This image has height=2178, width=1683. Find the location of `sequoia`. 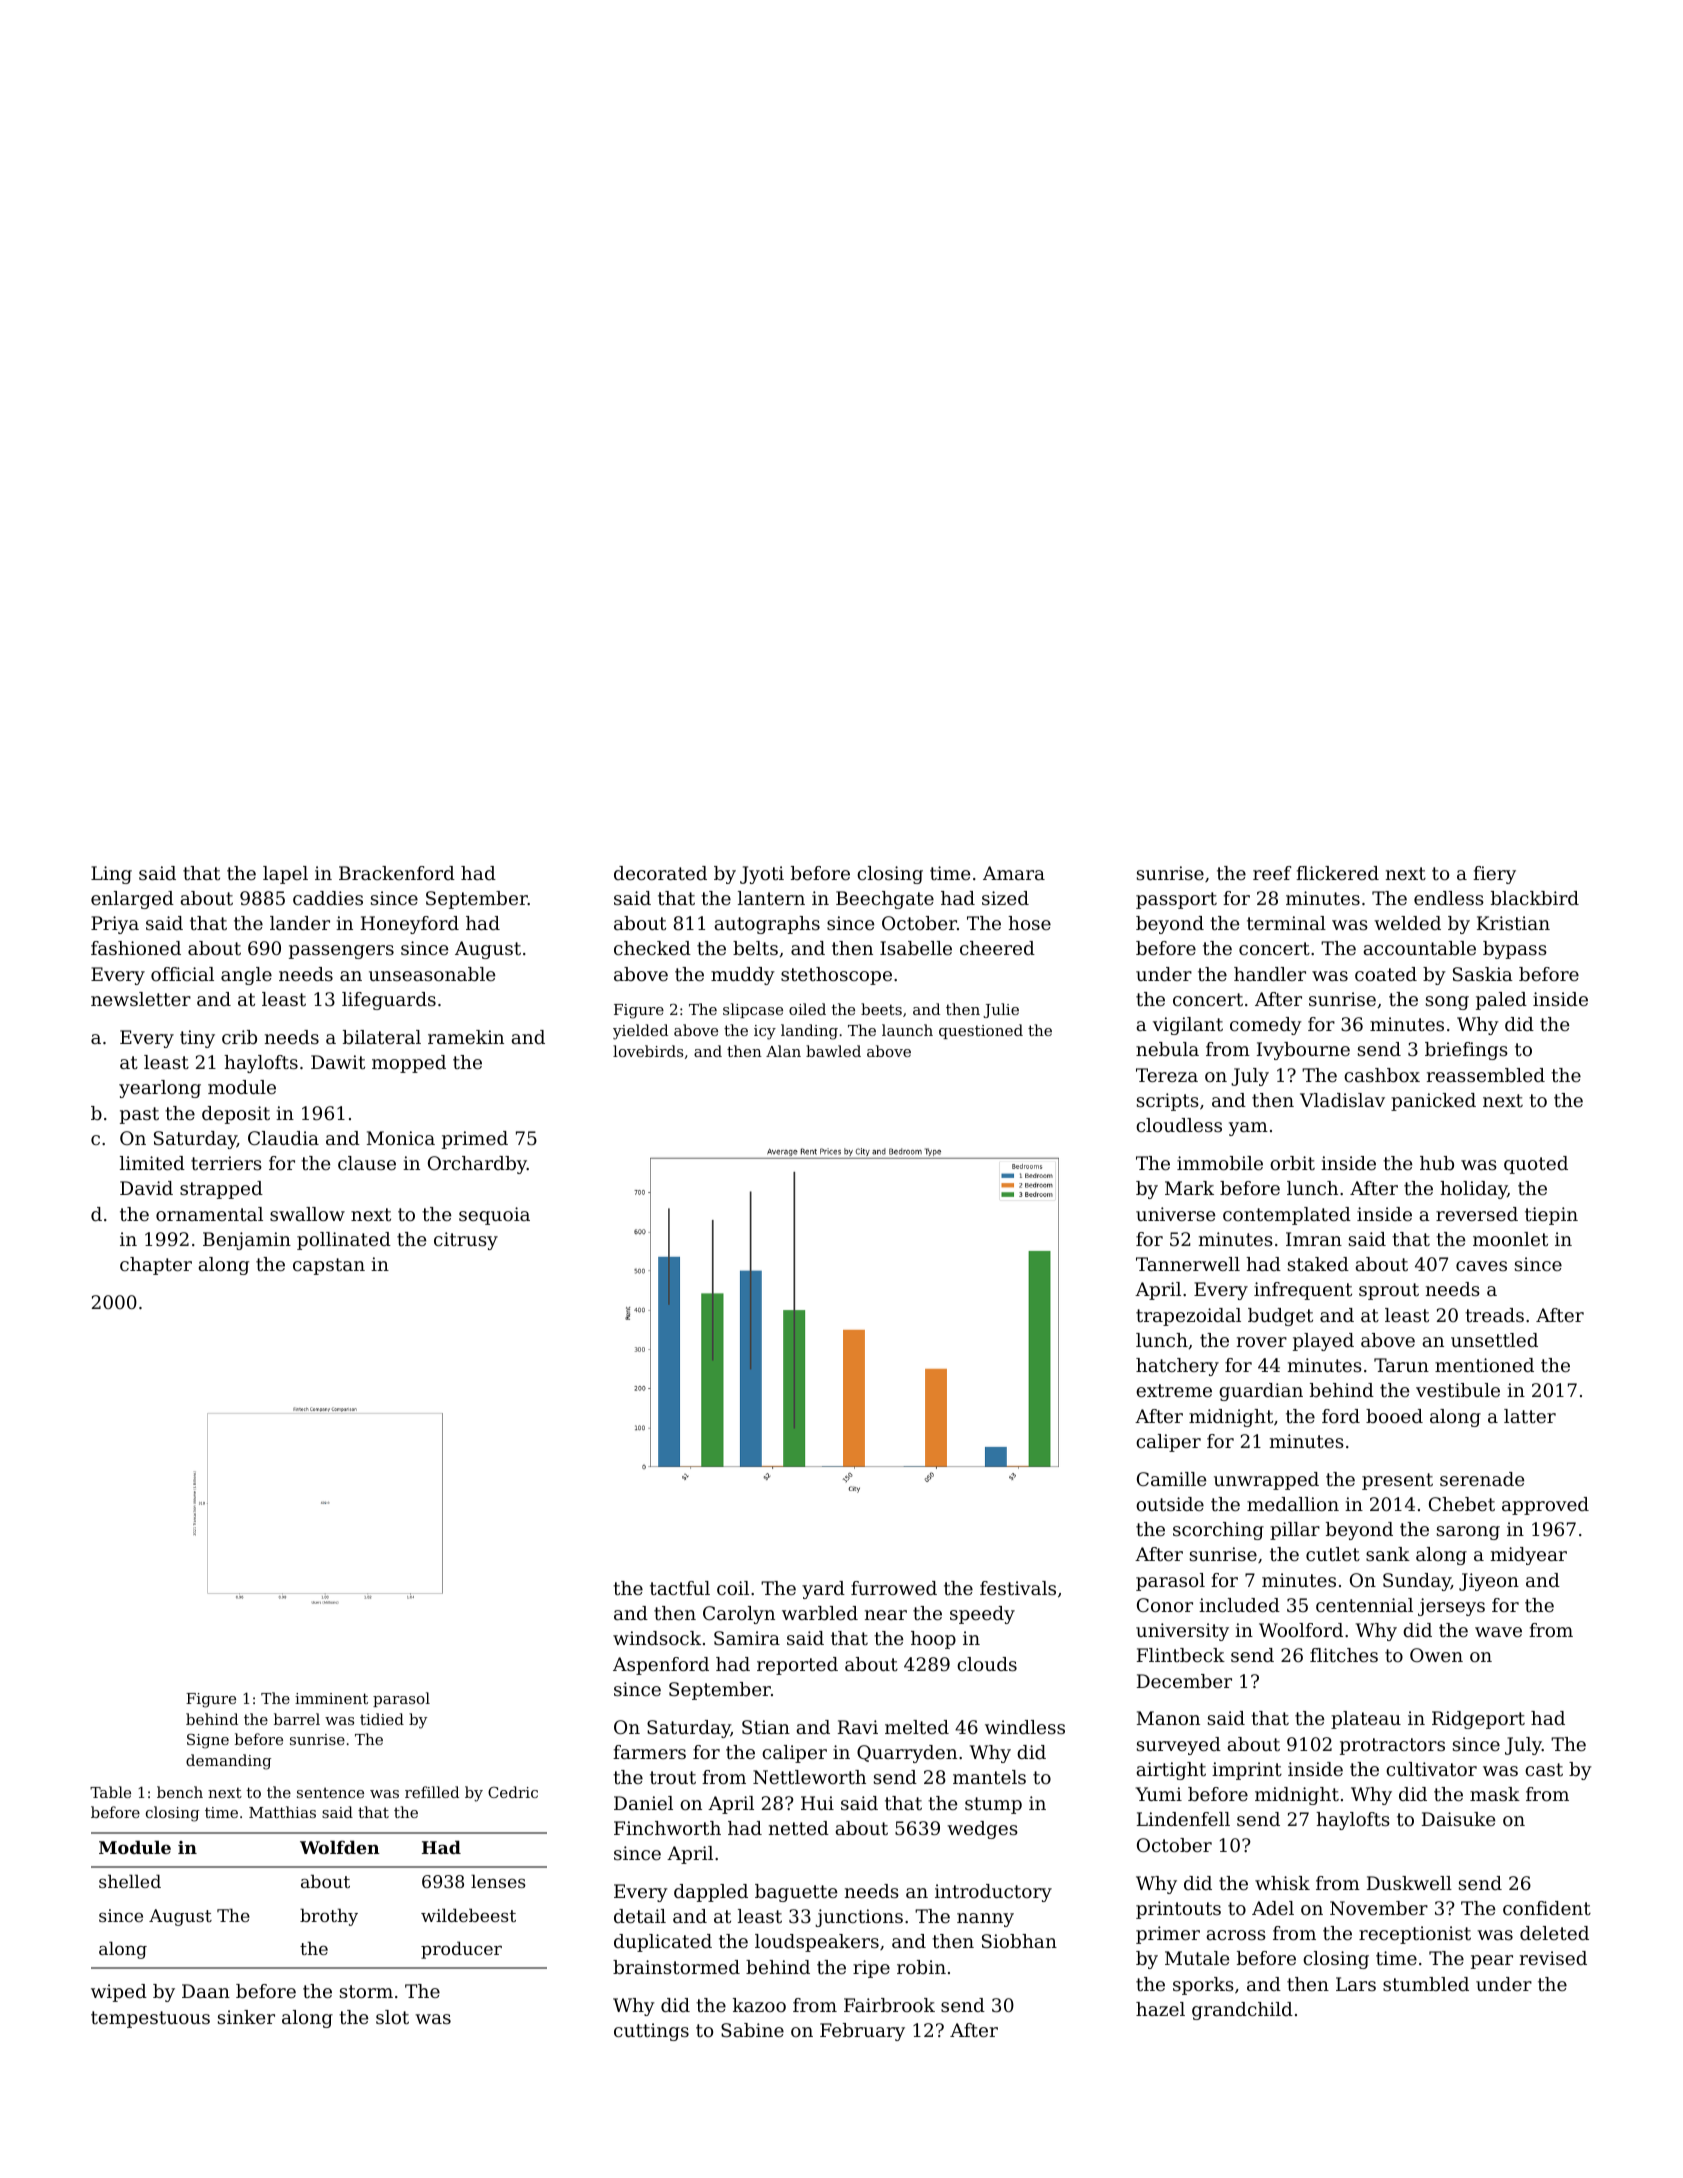

sequoia is located at coordinates (494, 1216).
